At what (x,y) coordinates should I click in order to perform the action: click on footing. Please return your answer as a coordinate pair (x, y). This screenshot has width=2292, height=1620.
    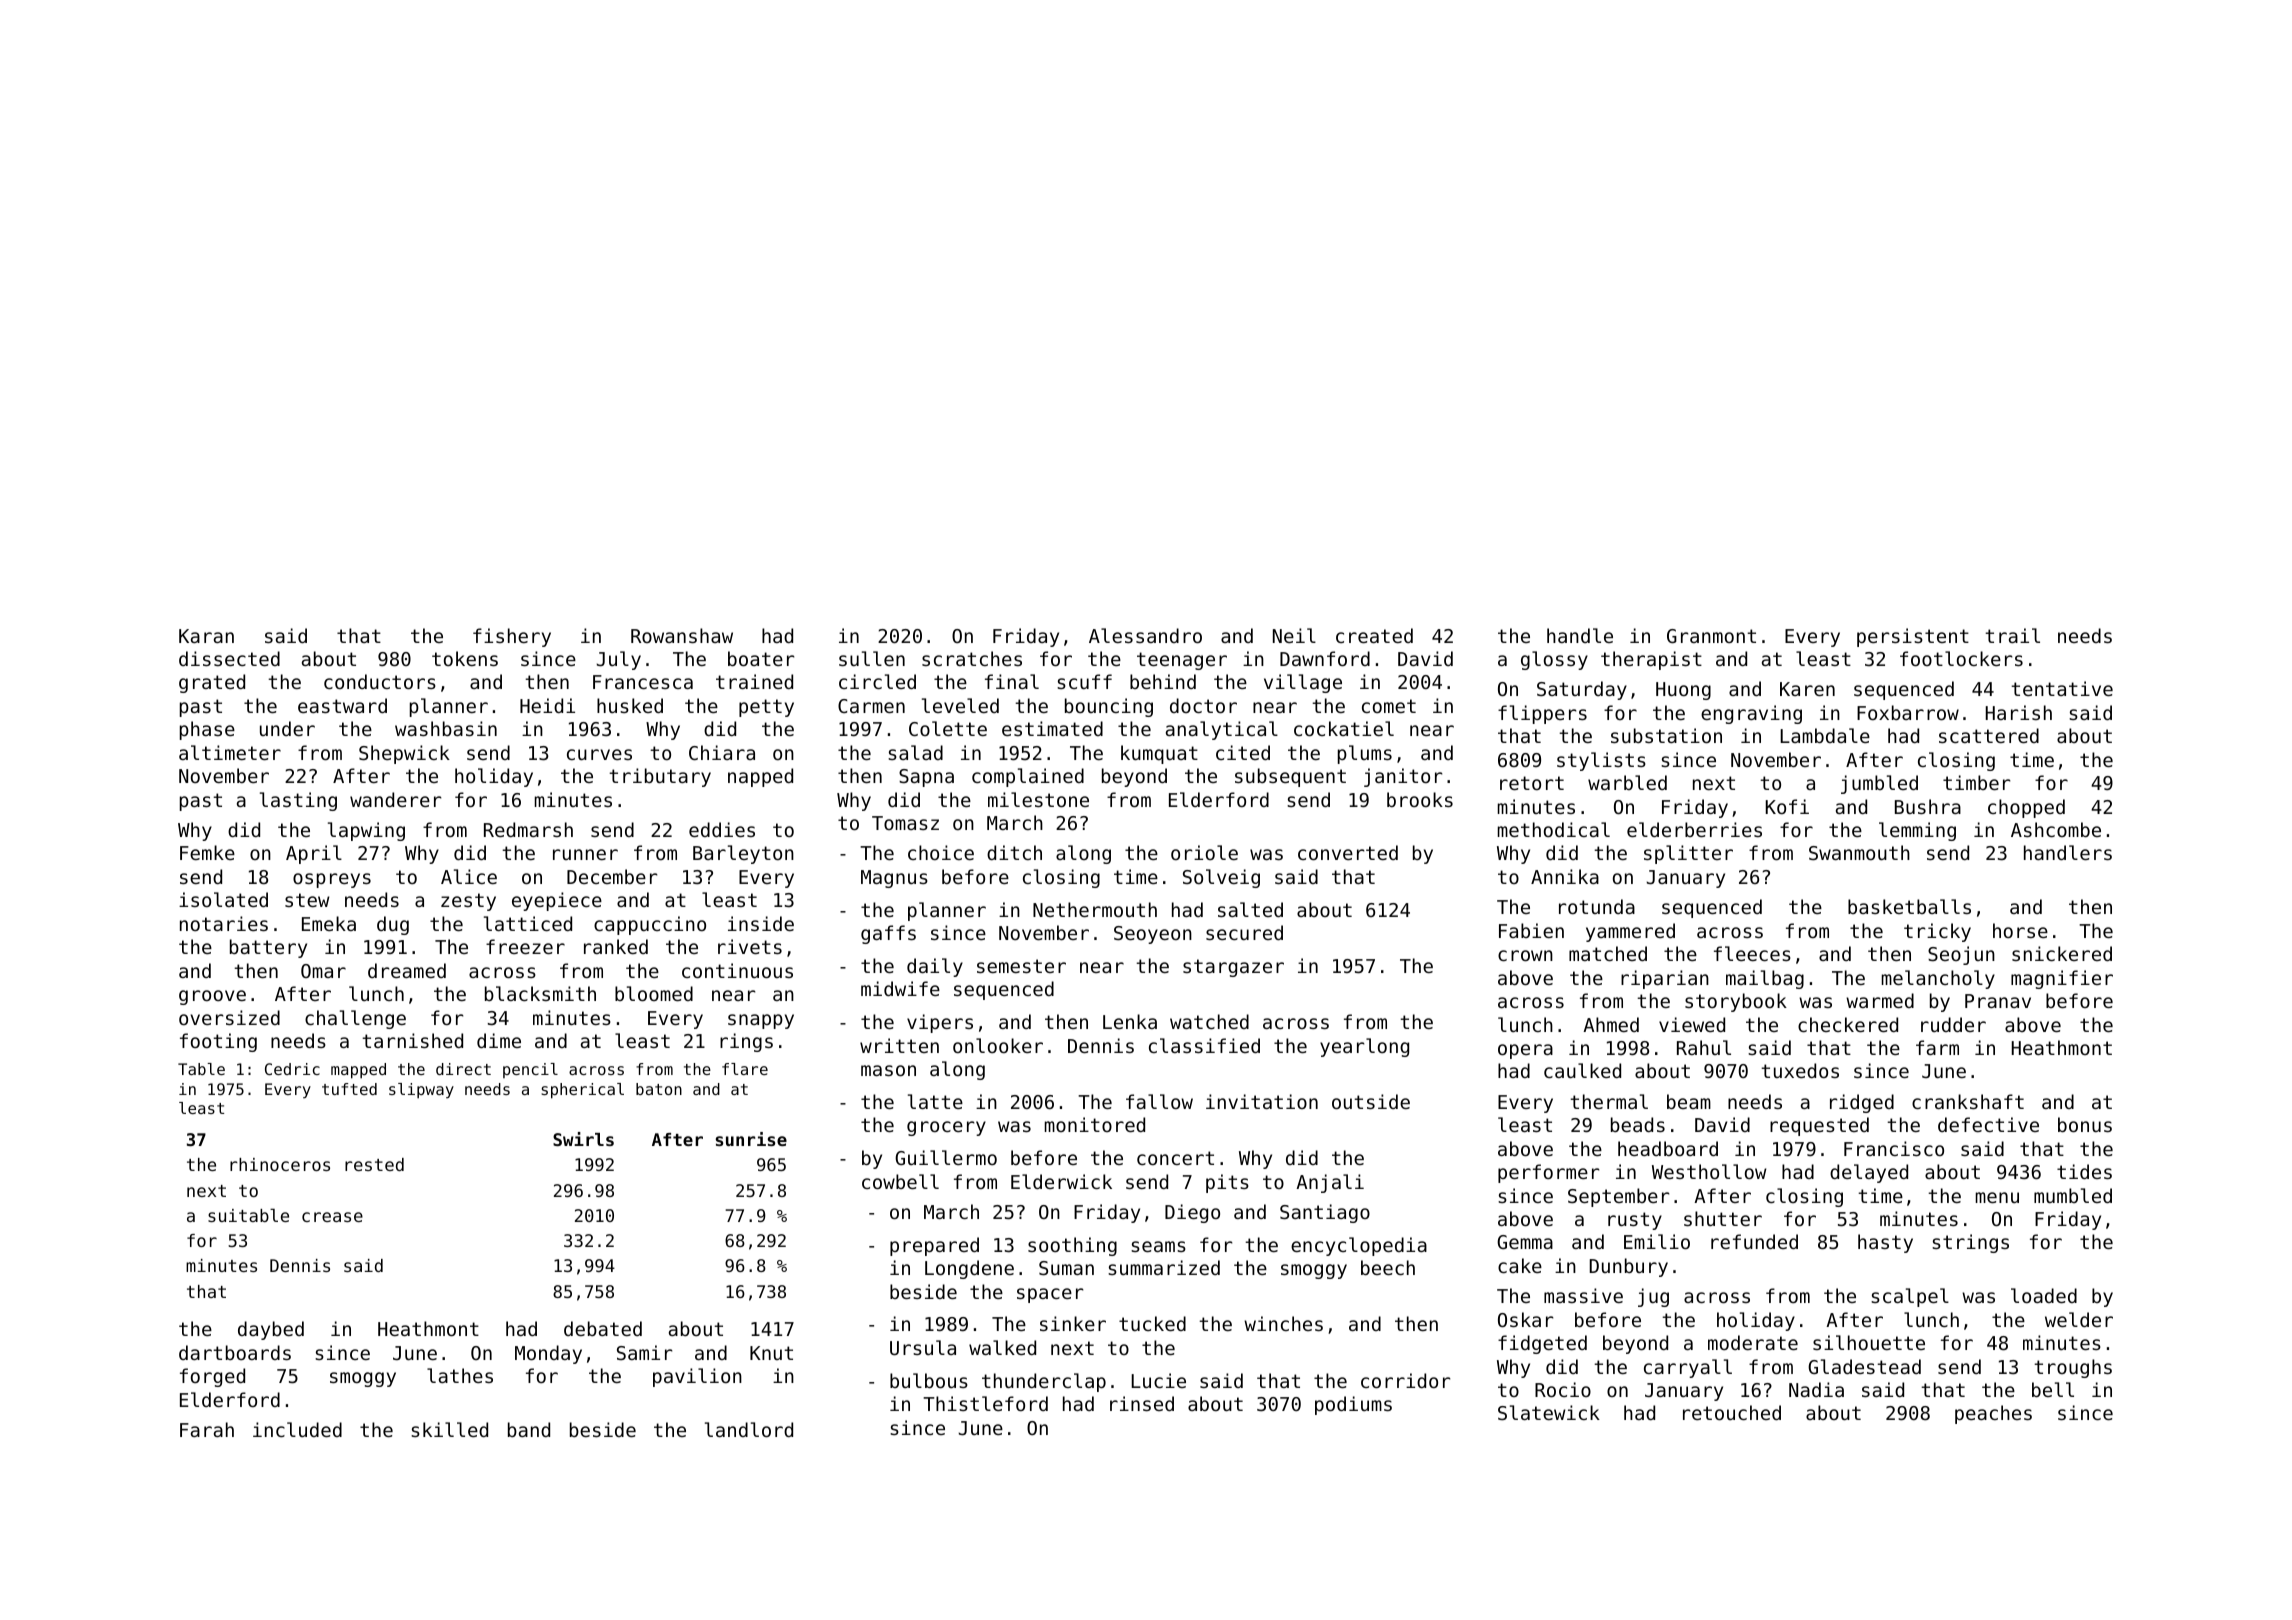
    Looking at the image, I should click on (218, 1042).
